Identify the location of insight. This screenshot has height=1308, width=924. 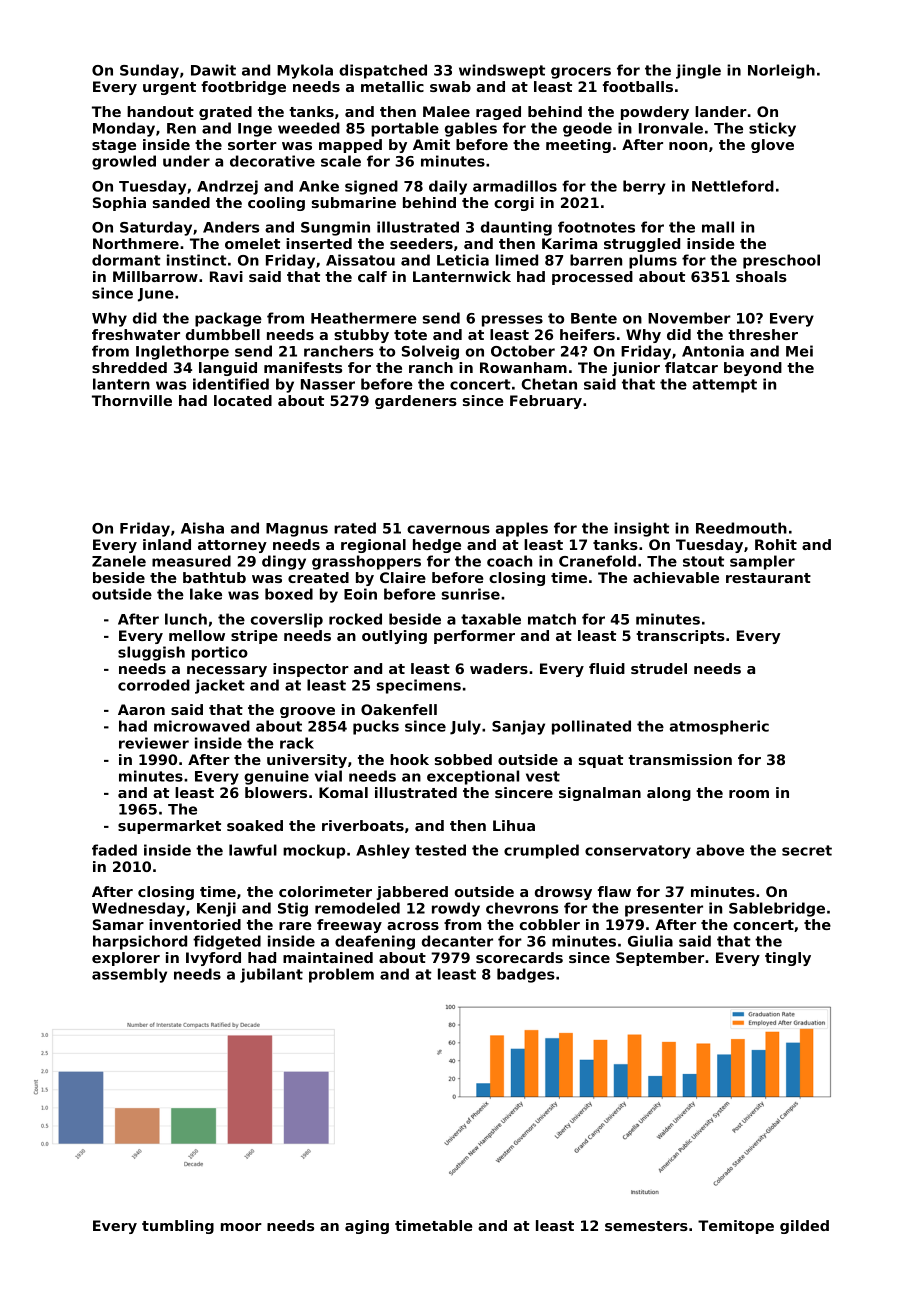
(641, 529).
